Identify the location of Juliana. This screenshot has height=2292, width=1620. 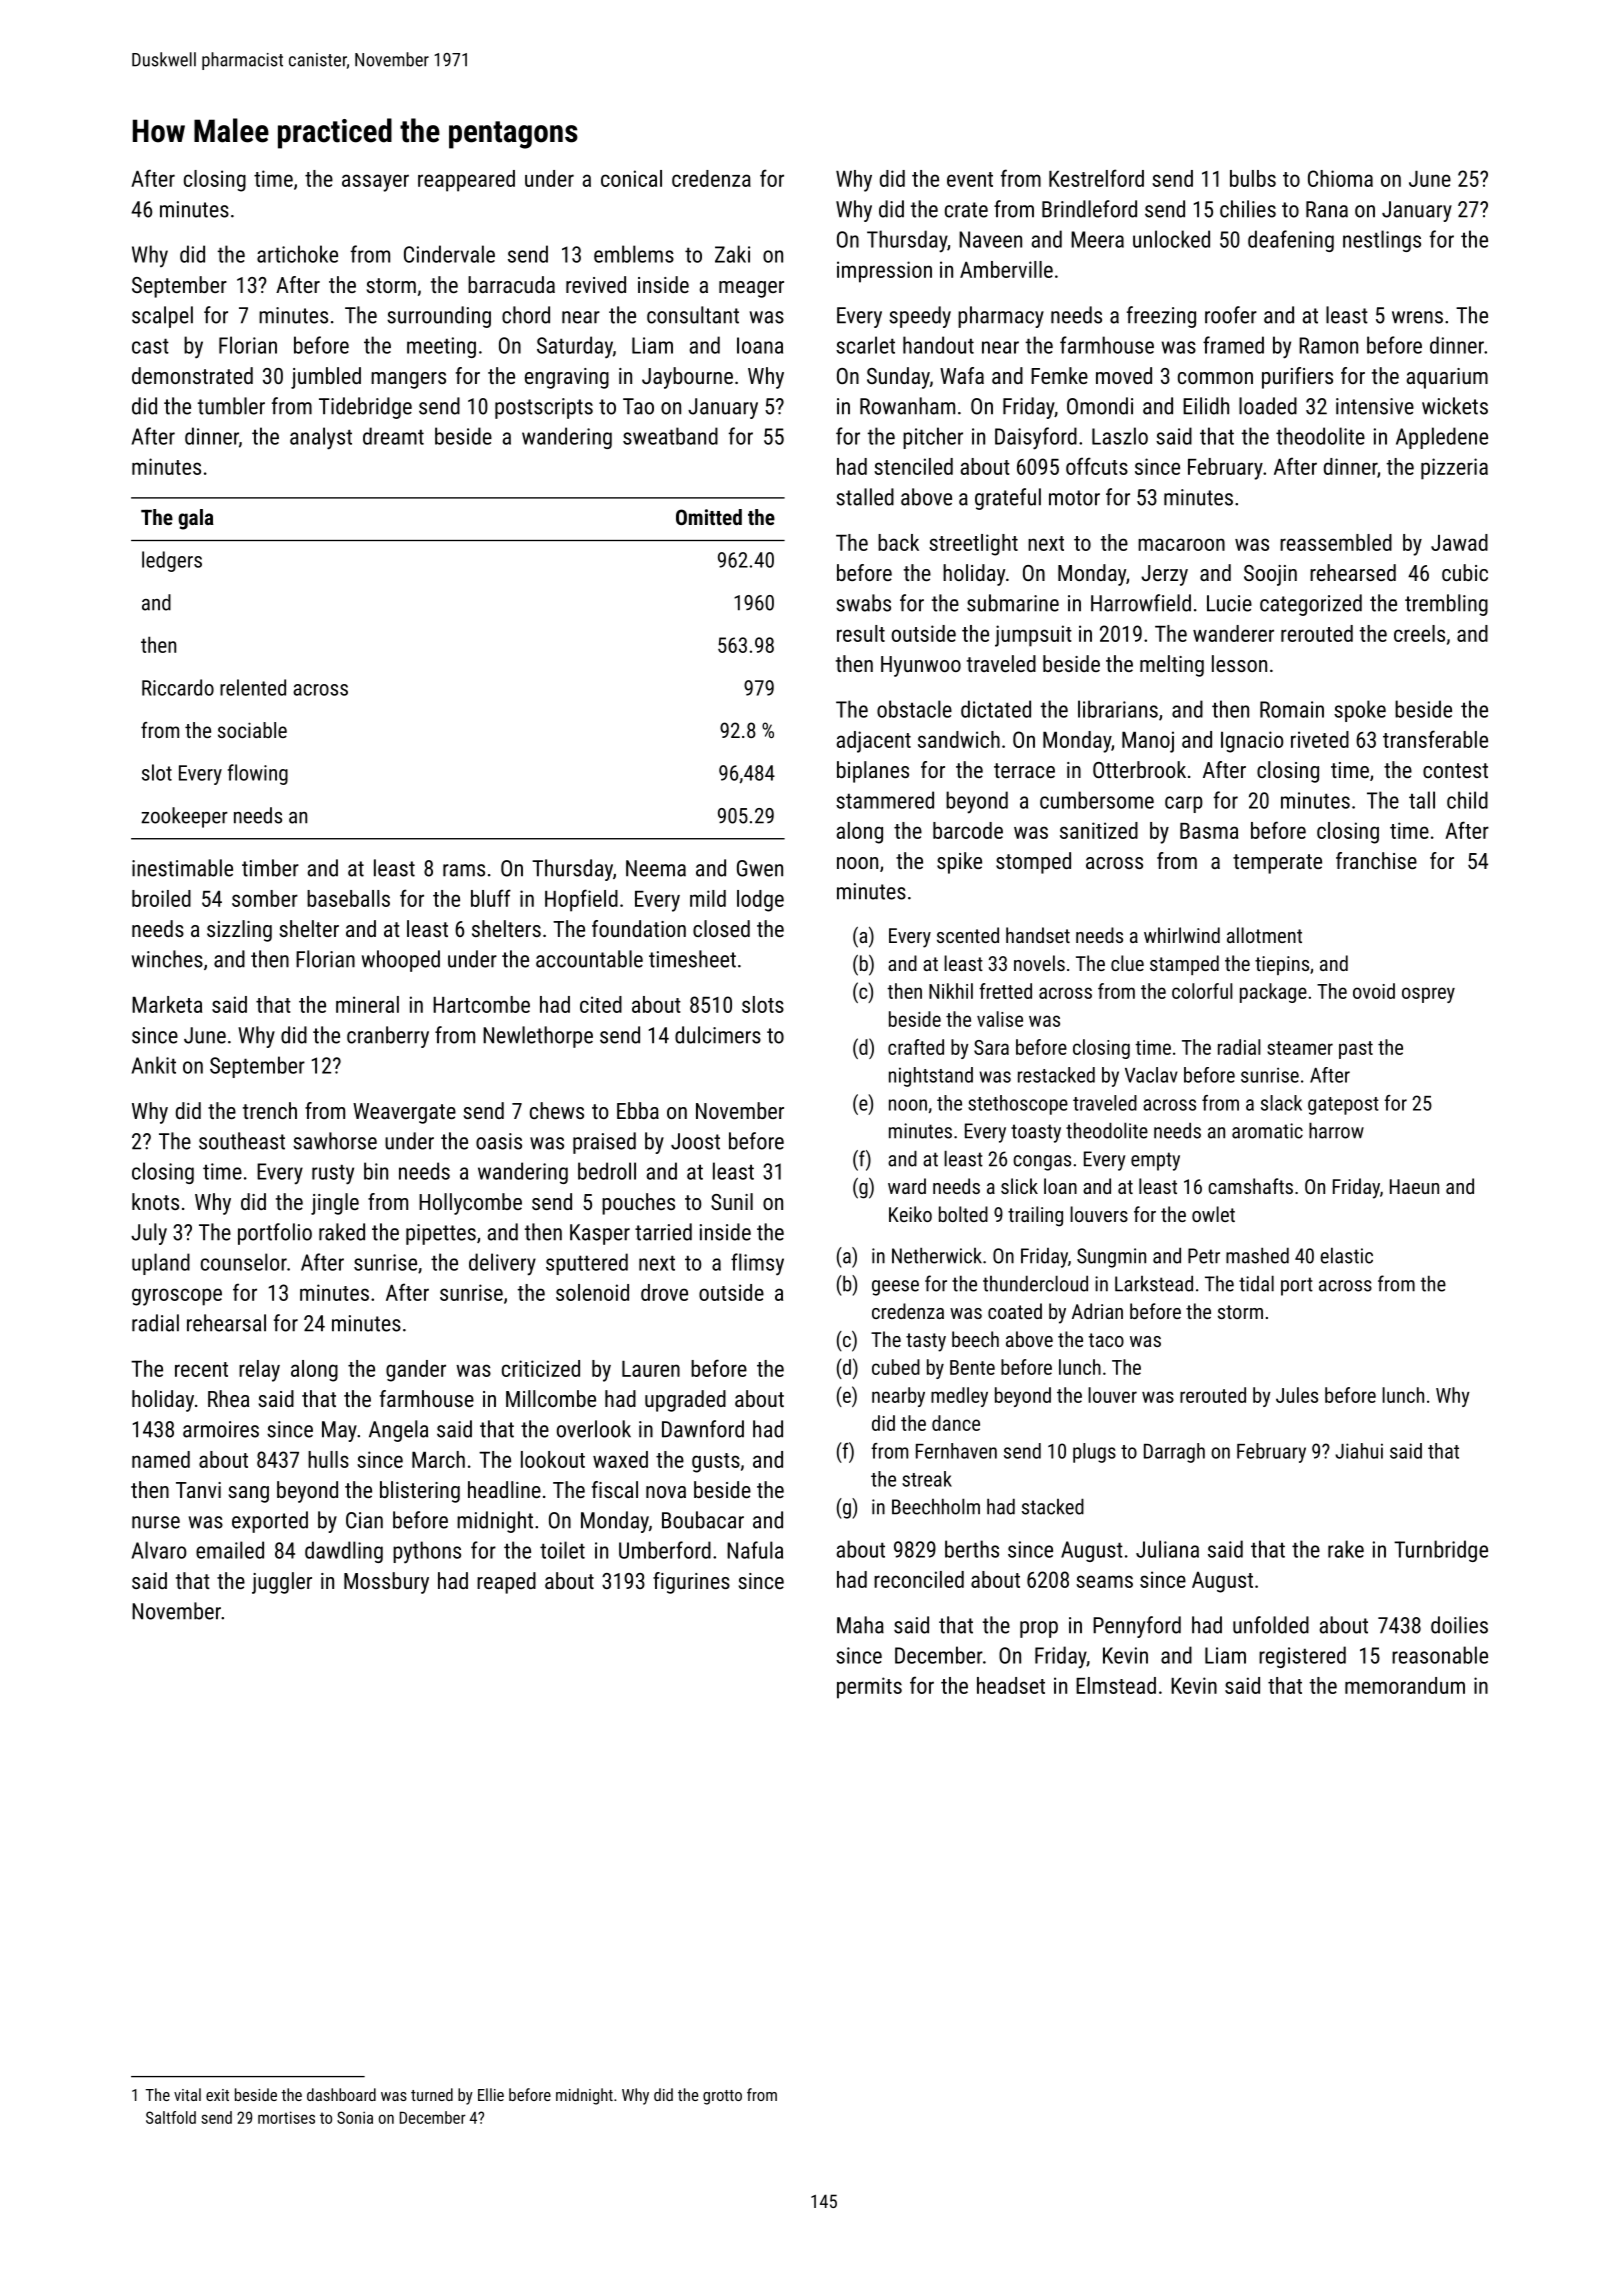
(1167, 1549).
